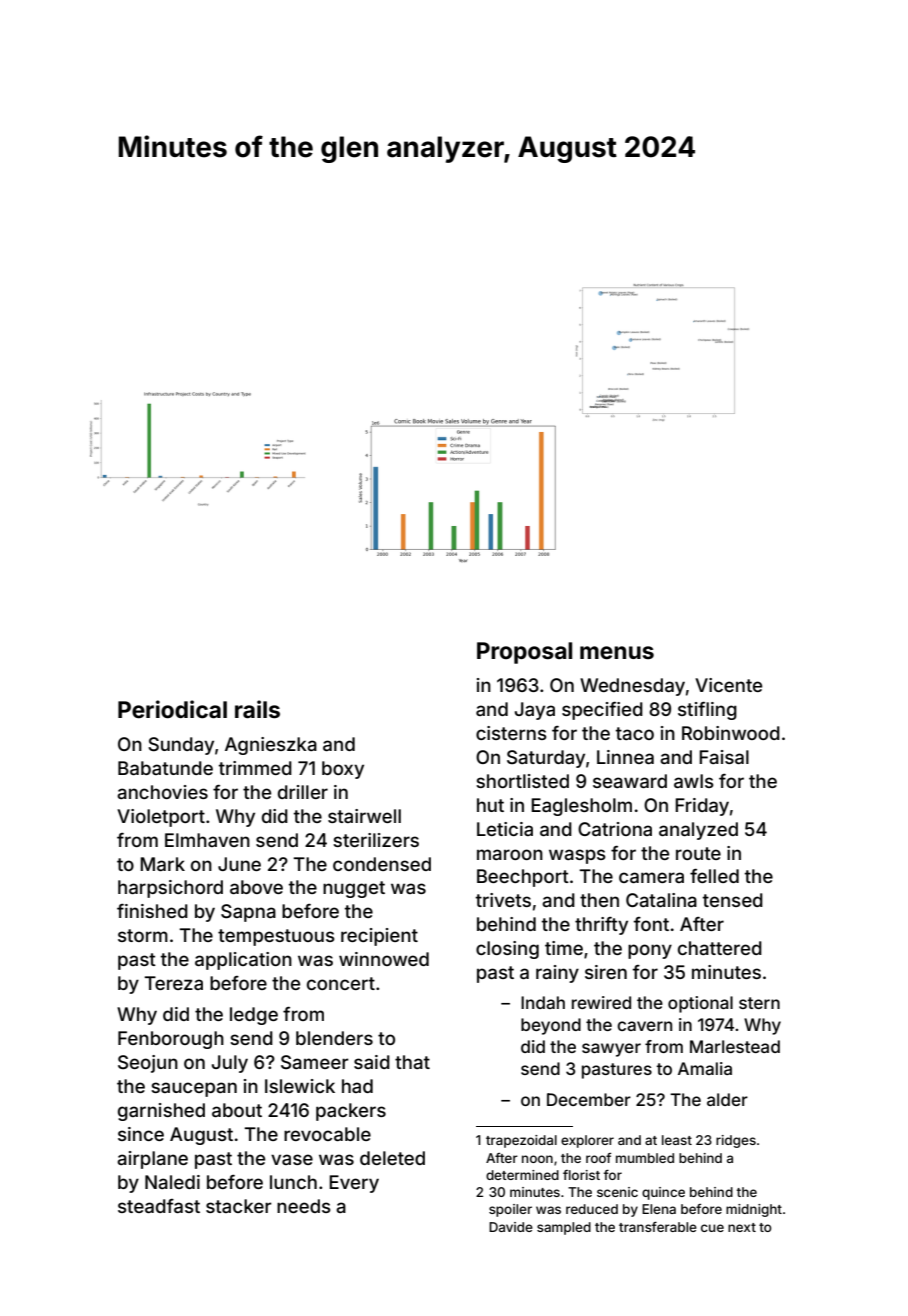 This screenshot has width=908, height=1316. What do you see at coordinates (503, 900) in the screenshot?
I see `trivets` at bounding box center [503, 900].
